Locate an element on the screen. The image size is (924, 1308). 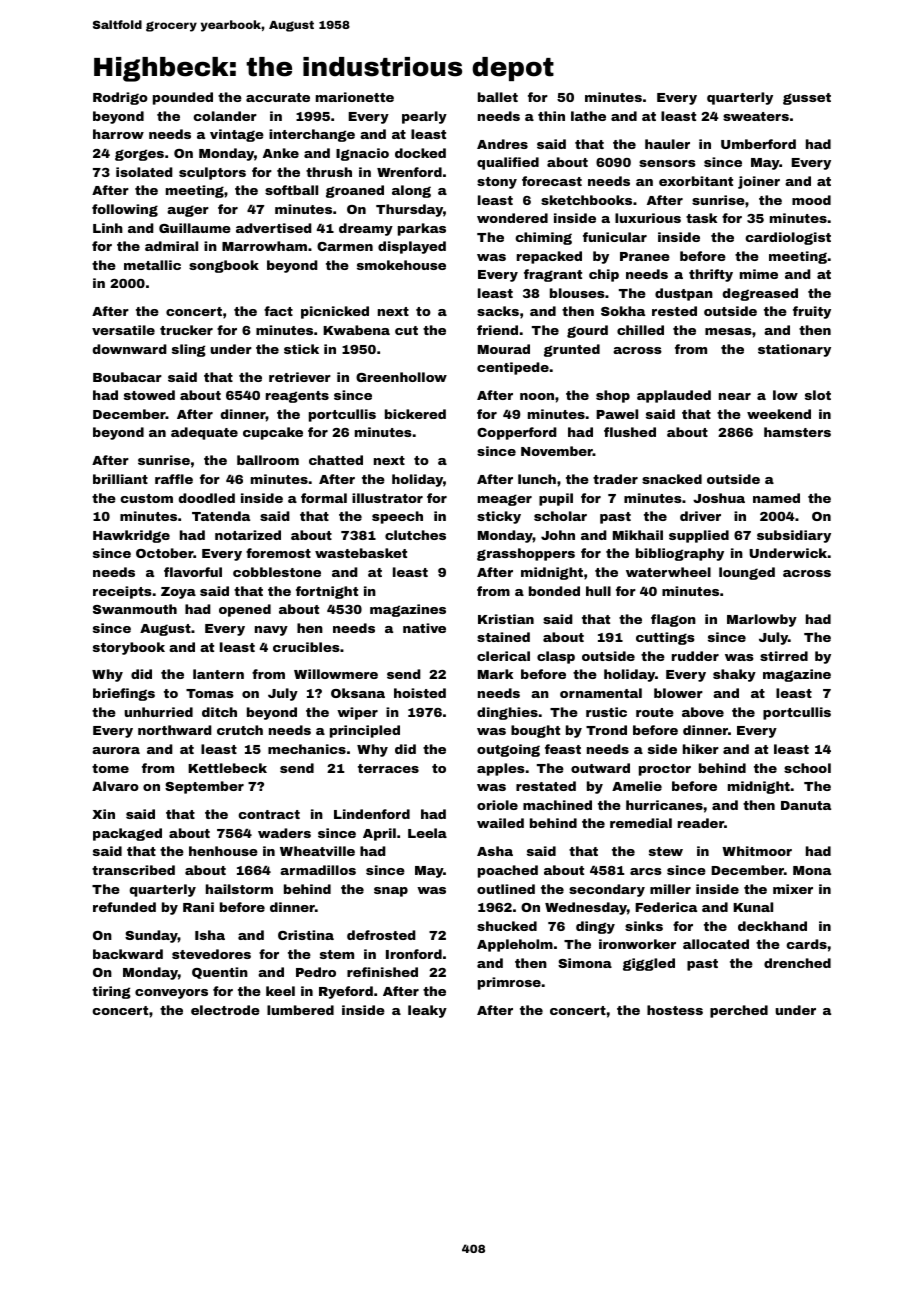
Linh is located at coordinates (108, 228).
